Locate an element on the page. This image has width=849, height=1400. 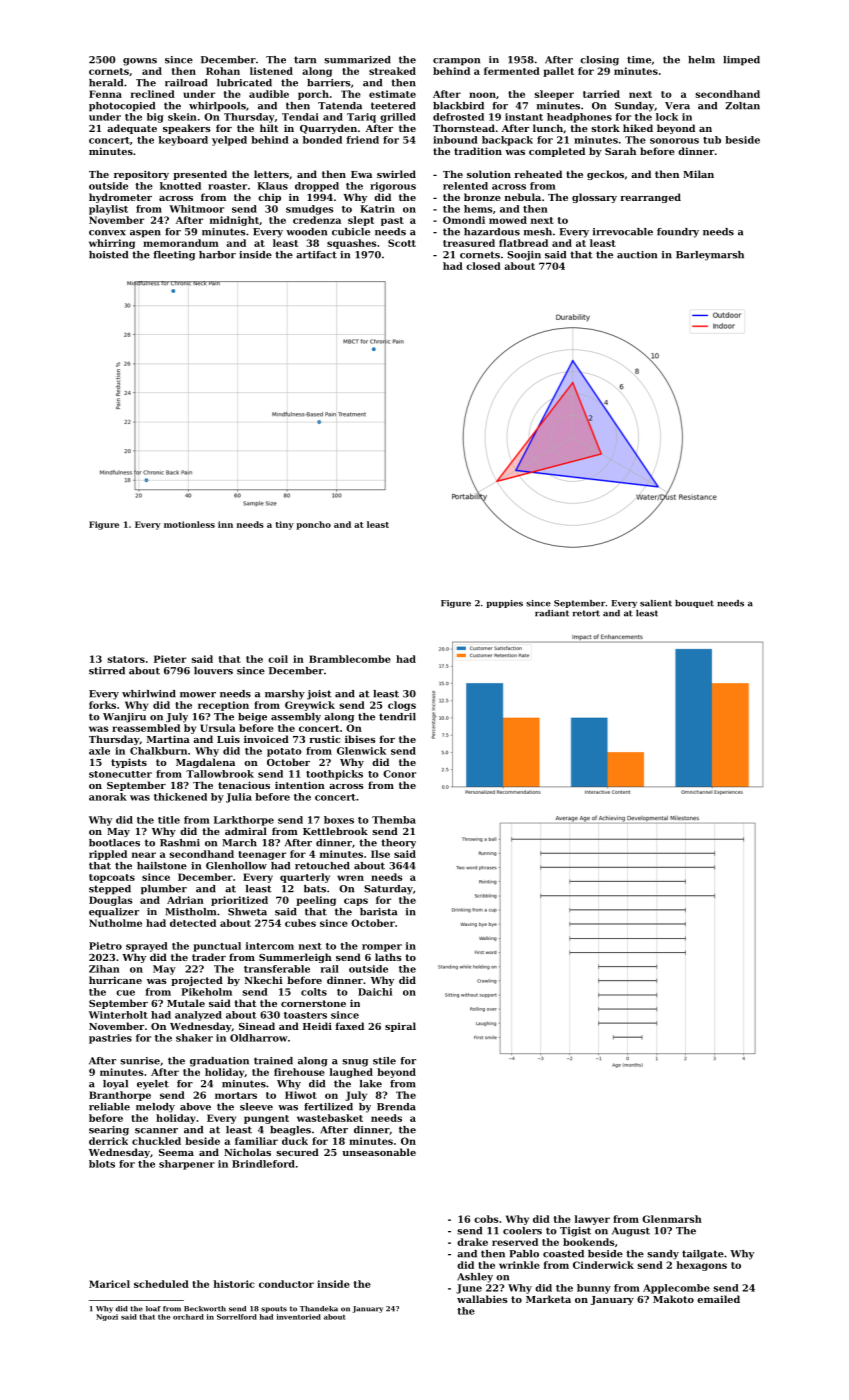
wallabies is located at coordinates (482, 1299).
